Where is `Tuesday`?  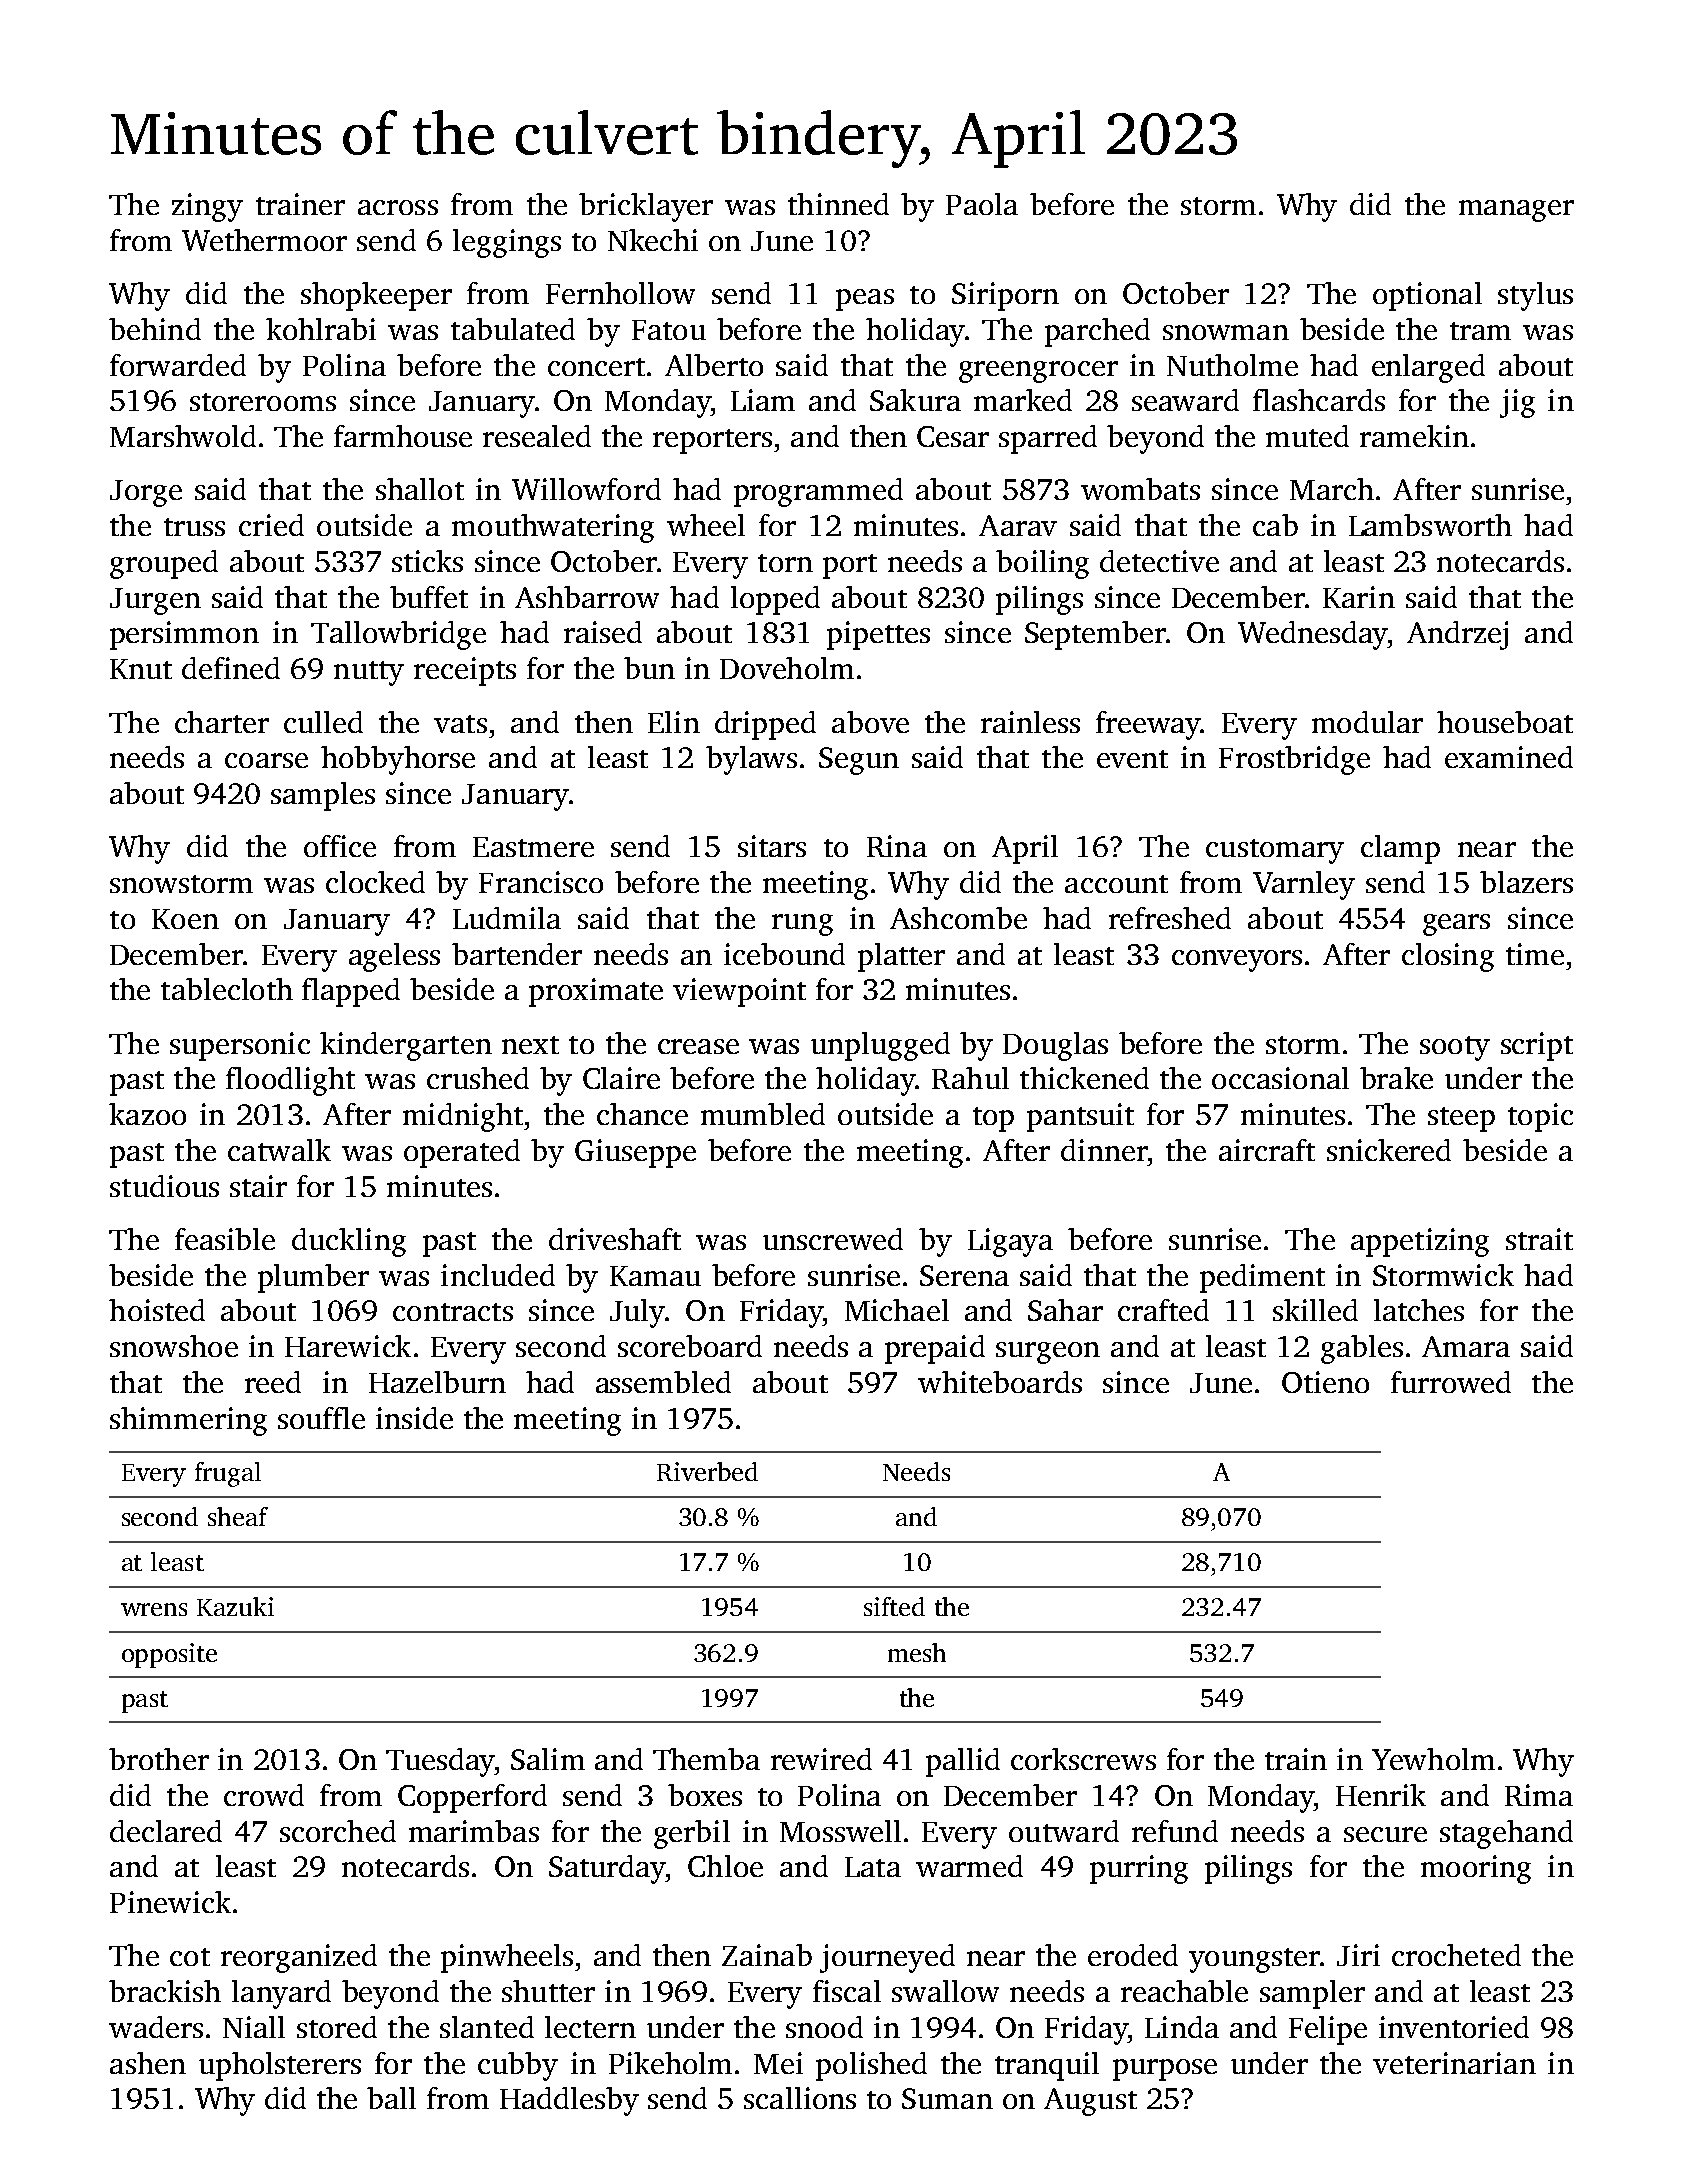 Tuesday is located at coordinates (440, 1762).
